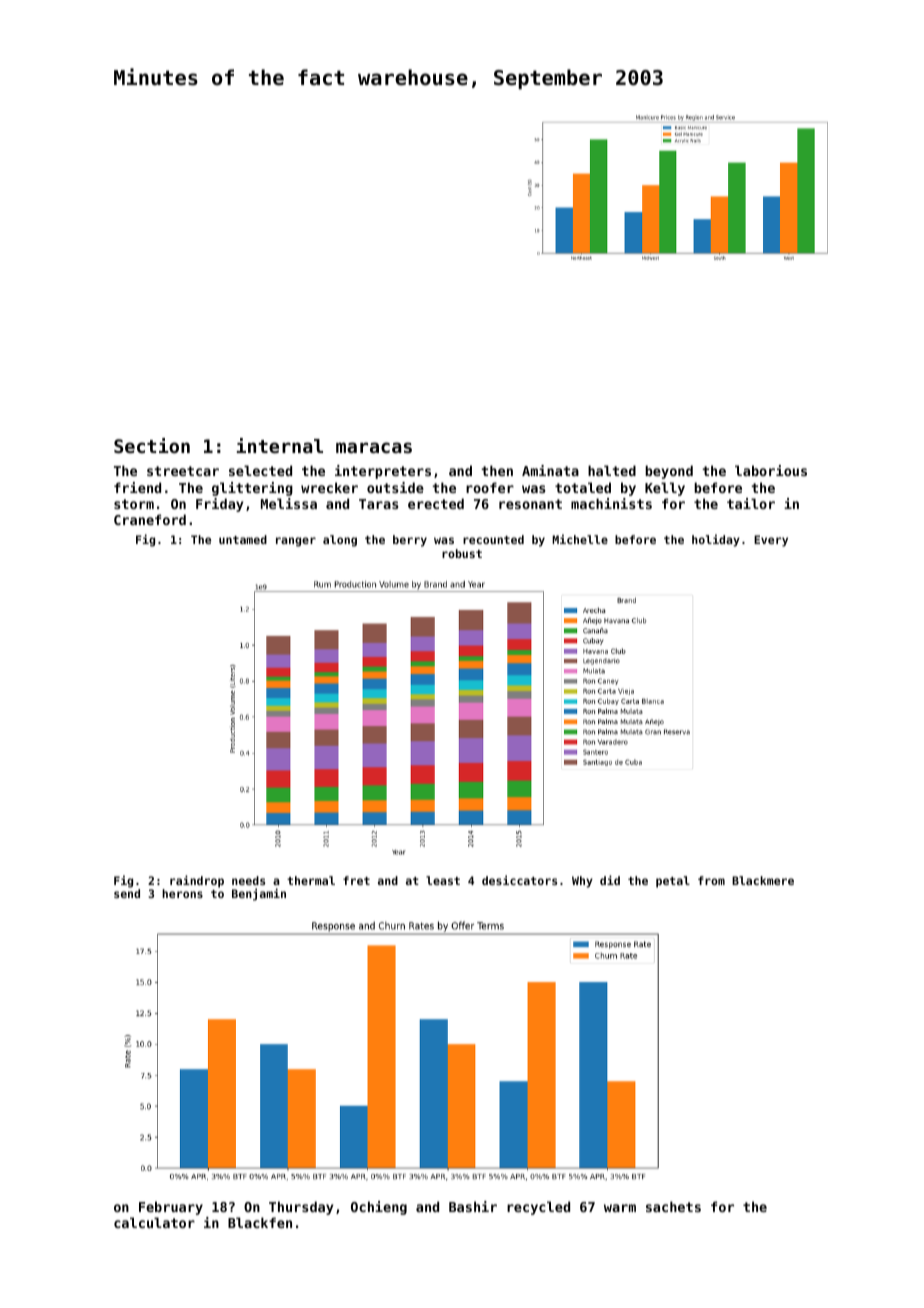 The height and width of the screenshot is (1308, 924). Describe the element at coordinates (473, 1206) in the screenshot. I see `Bashir` at that location.
